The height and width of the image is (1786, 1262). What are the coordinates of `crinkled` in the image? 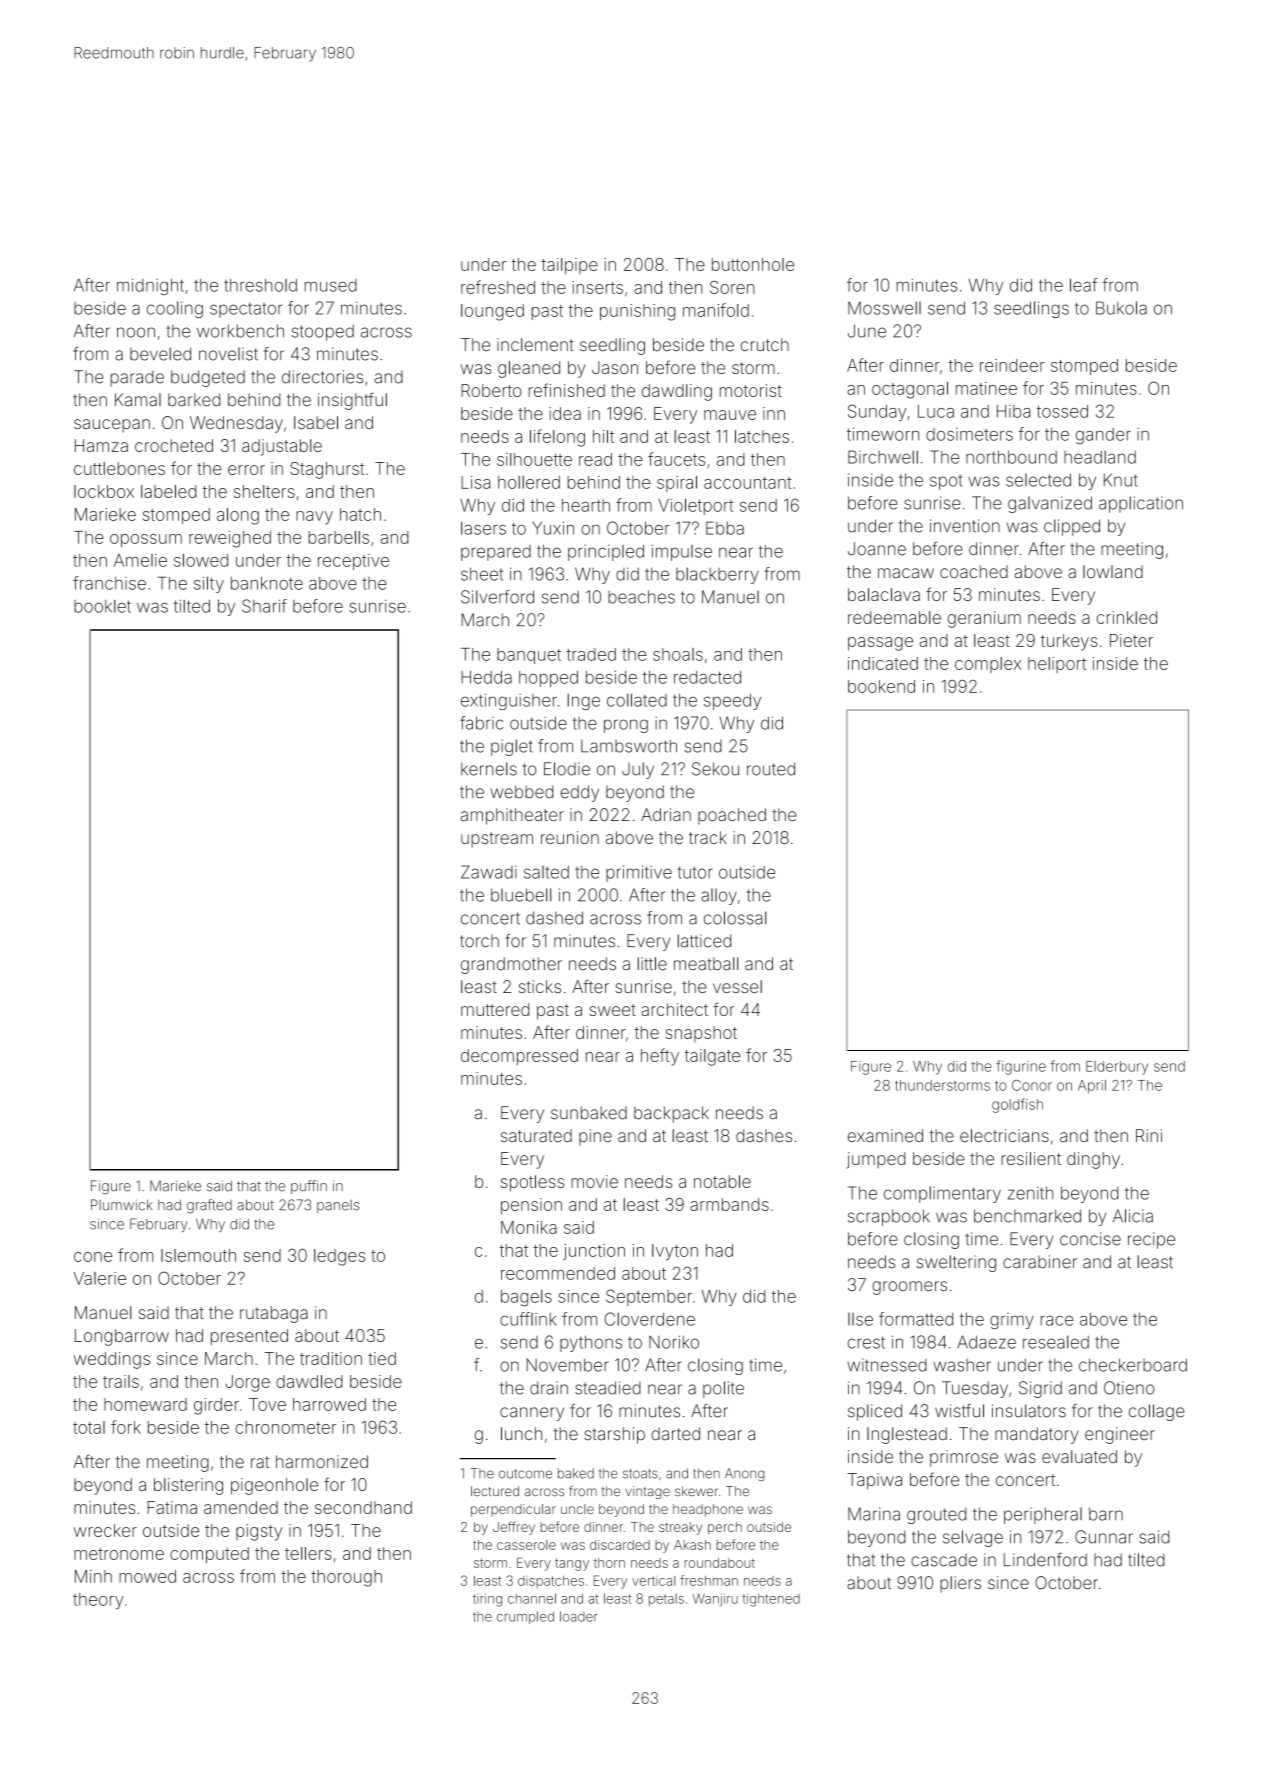 It's located at (1127, 617).
